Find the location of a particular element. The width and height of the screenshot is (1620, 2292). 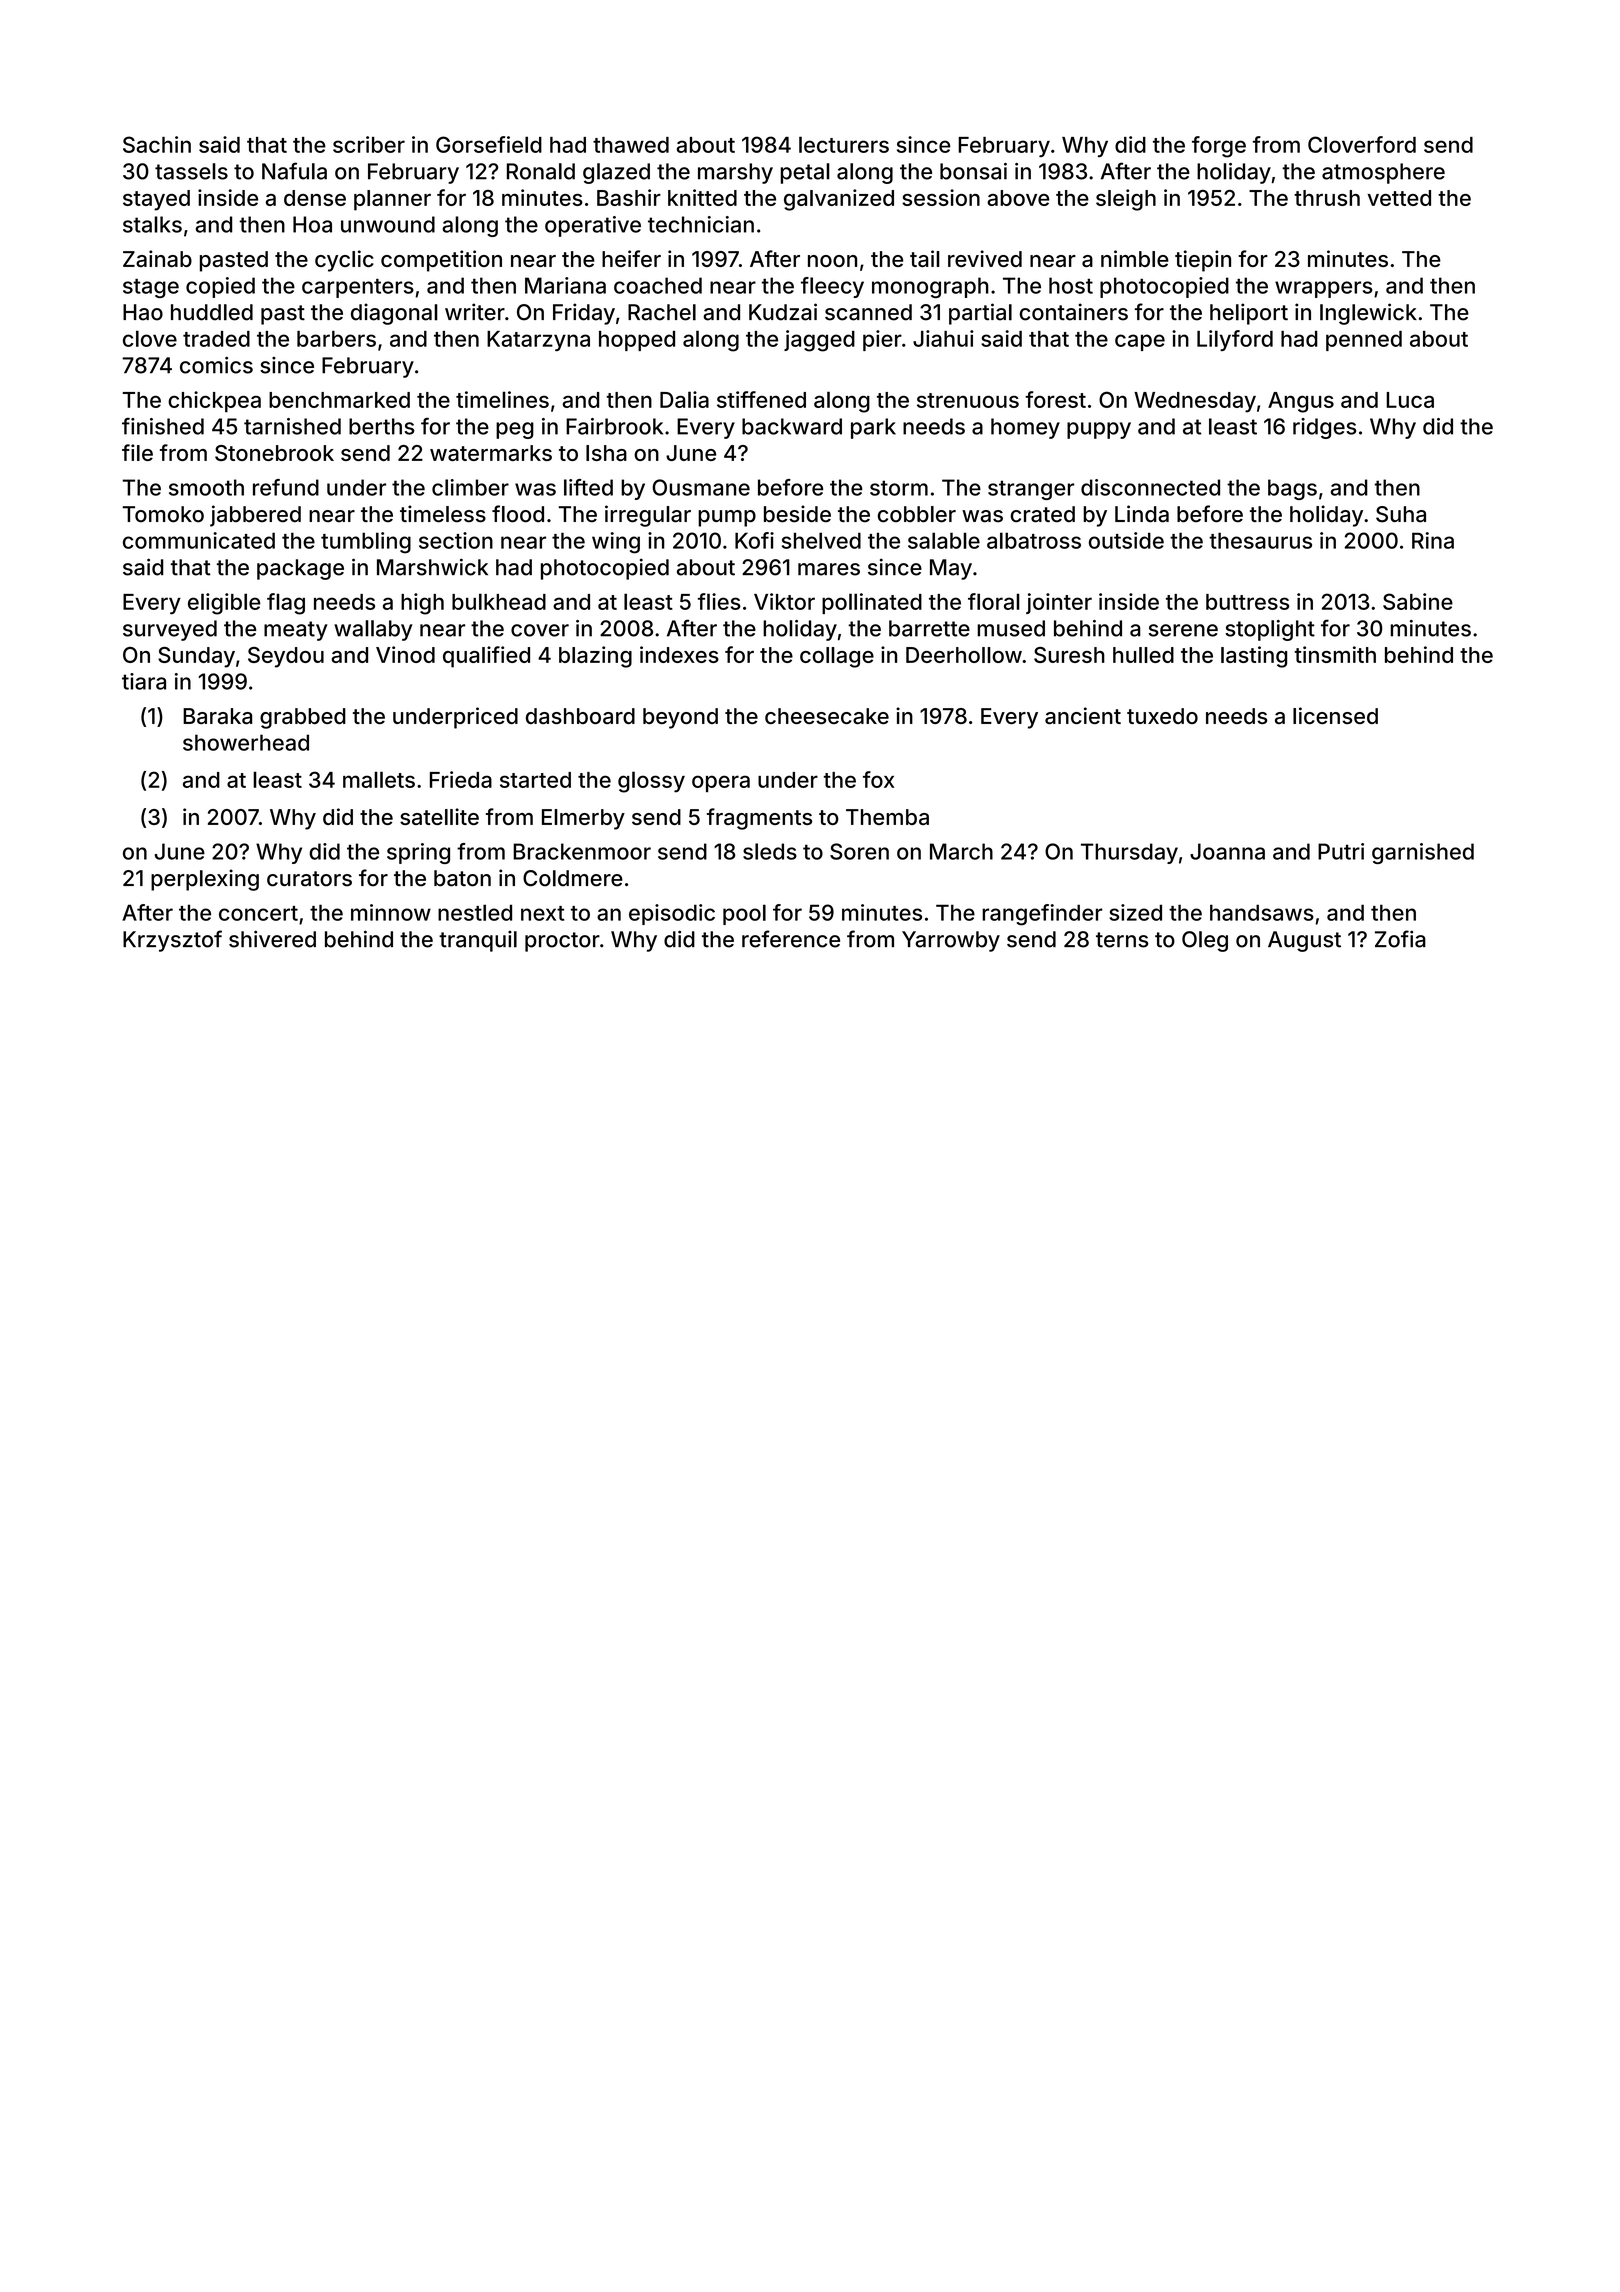

curators is located at coordinates (309, 879).
